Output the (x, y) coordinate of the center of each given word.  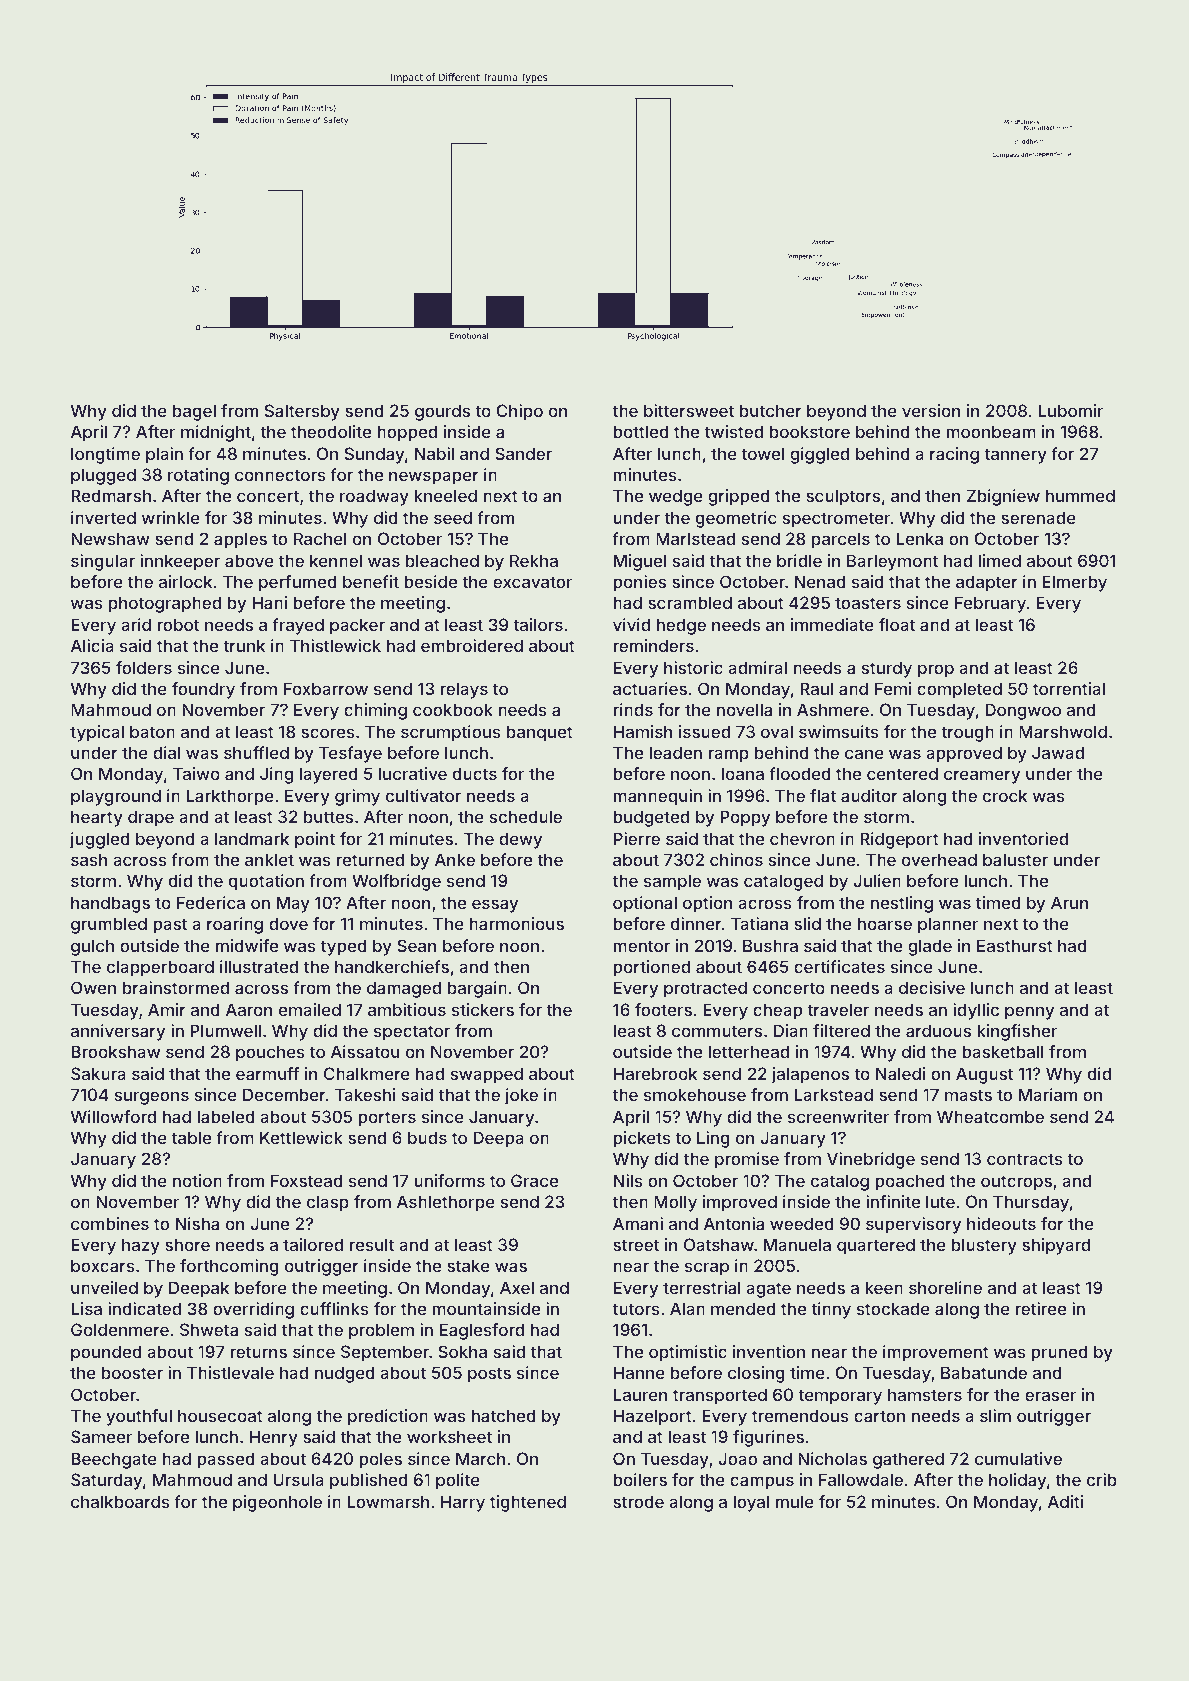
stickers (483, 1009)
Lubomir (1070, 410)
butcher (771, 410)
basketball (1003, 1051)
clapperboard (160, 968)
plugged (103, 476)
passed (226, 1460)
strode (638, 1501)
